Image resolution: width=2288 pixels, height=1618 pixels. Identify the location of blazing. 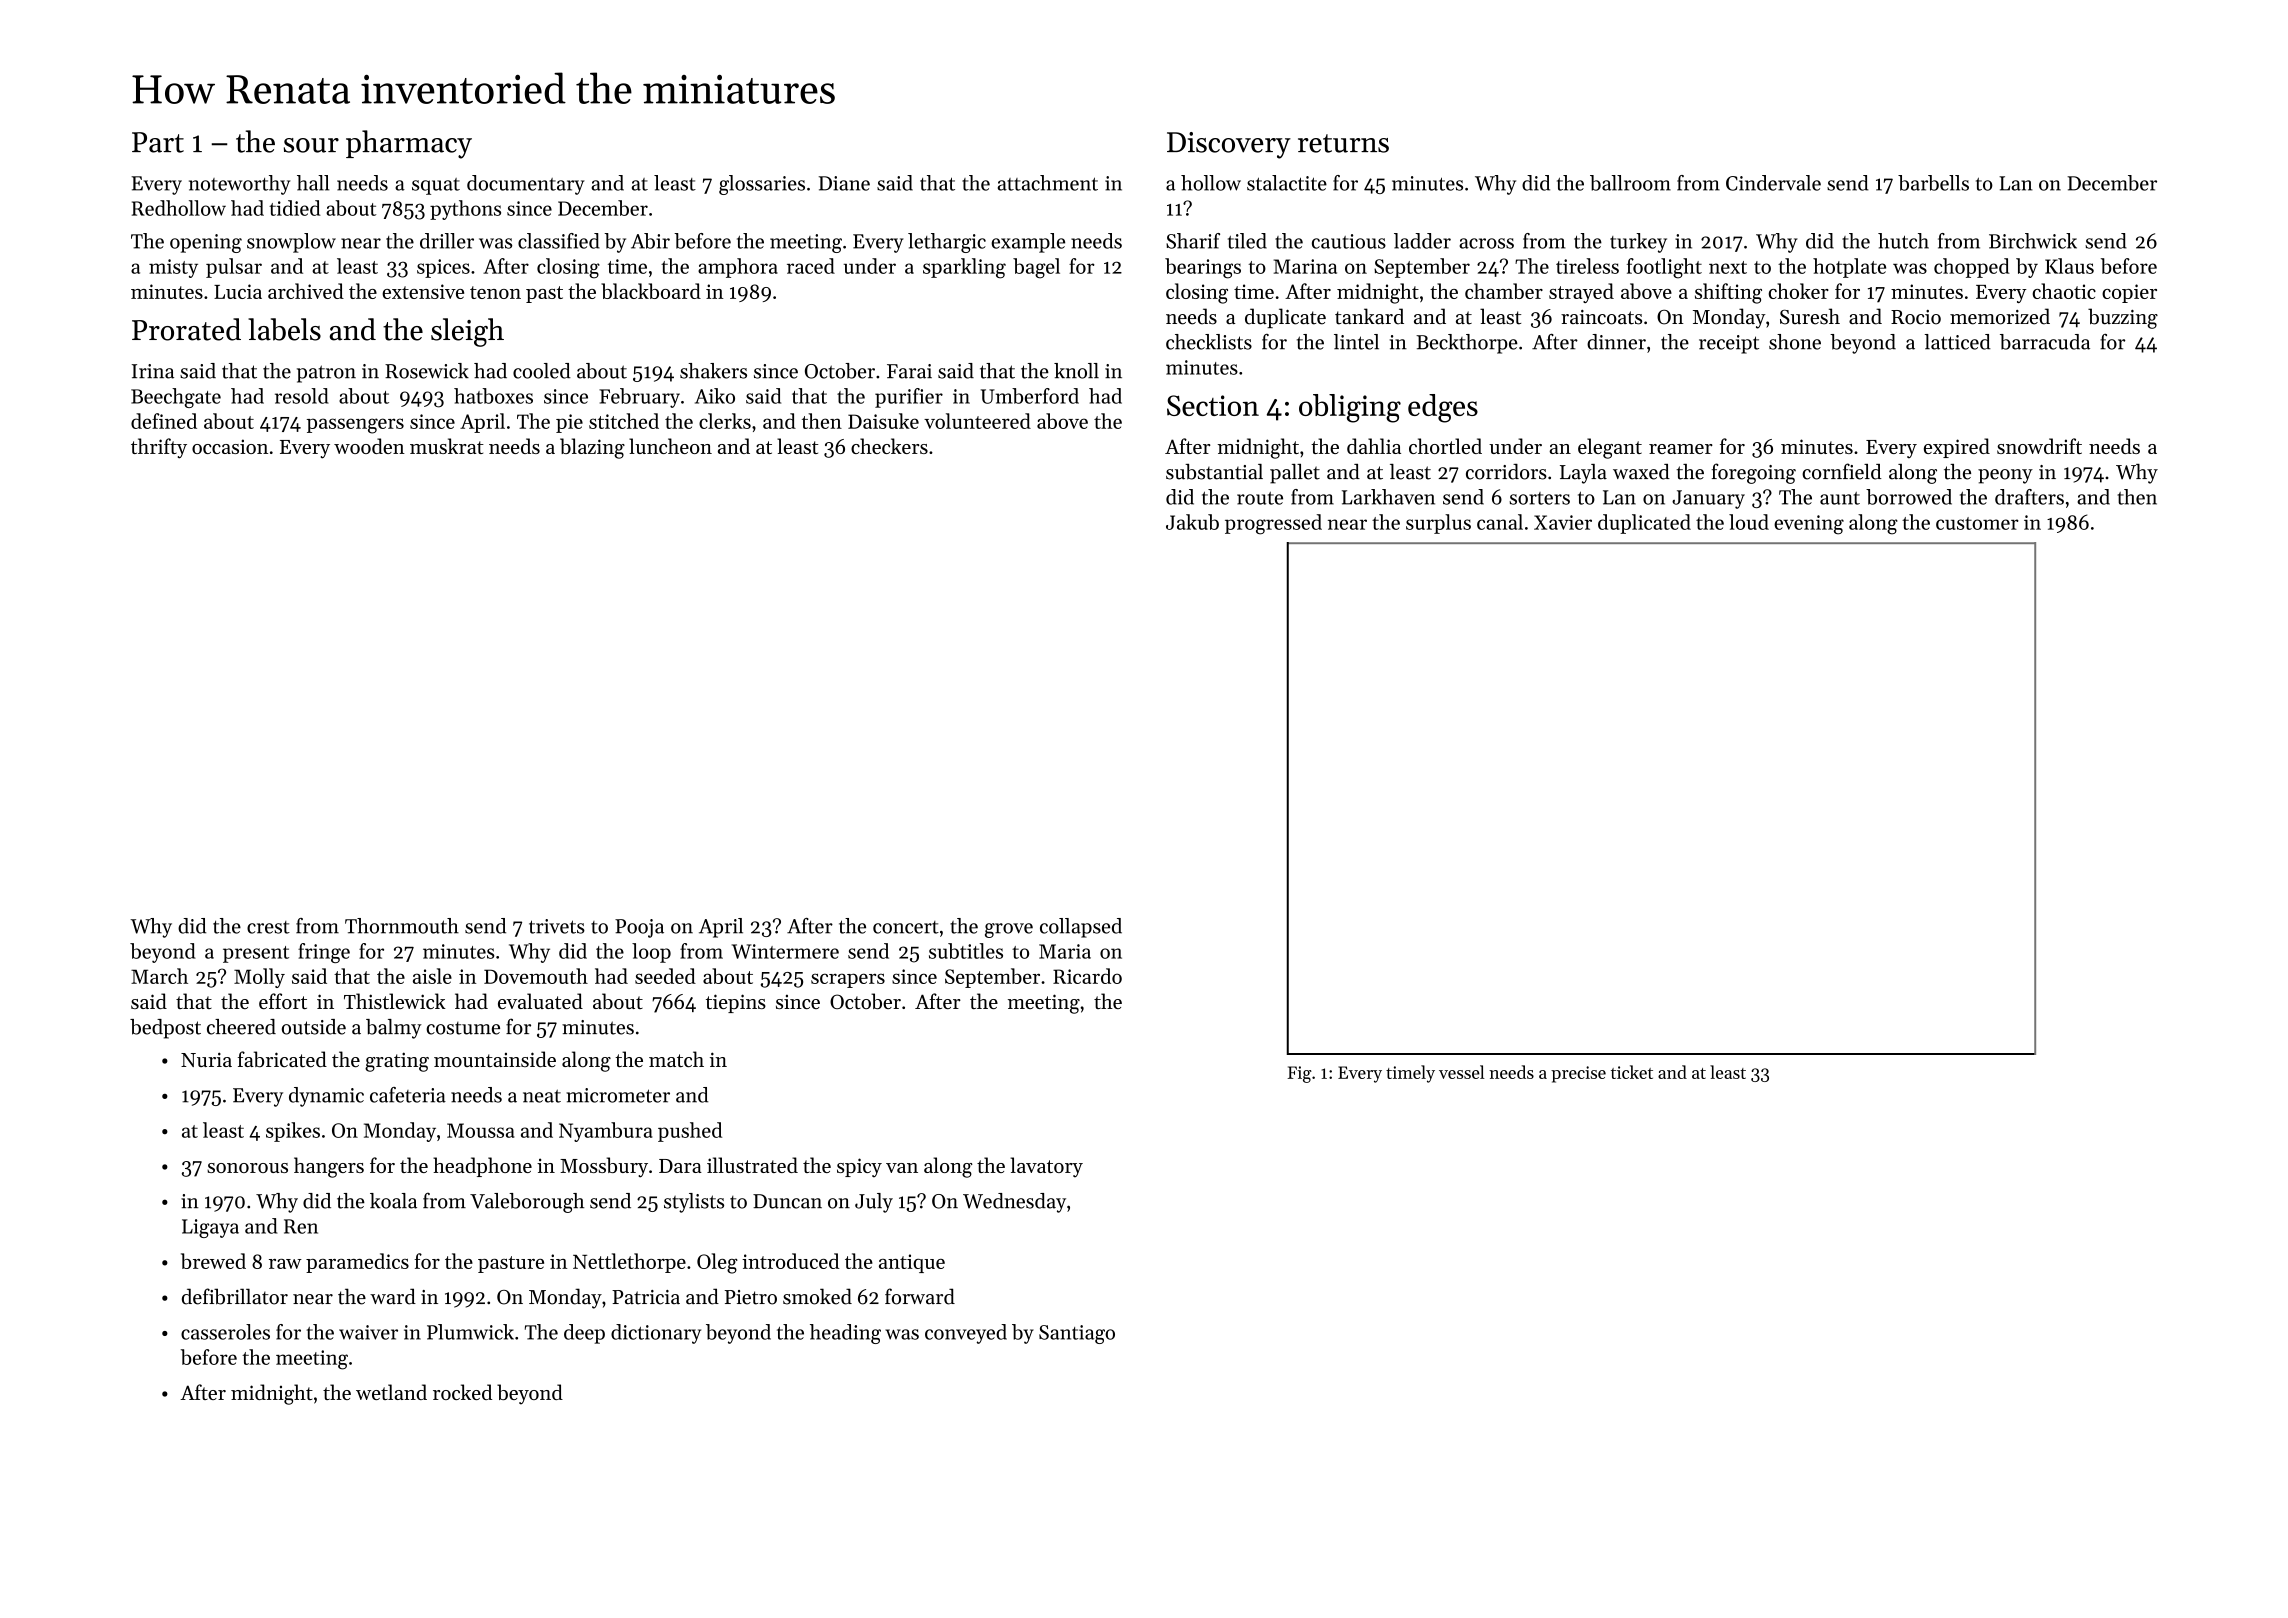
(592, 448).
